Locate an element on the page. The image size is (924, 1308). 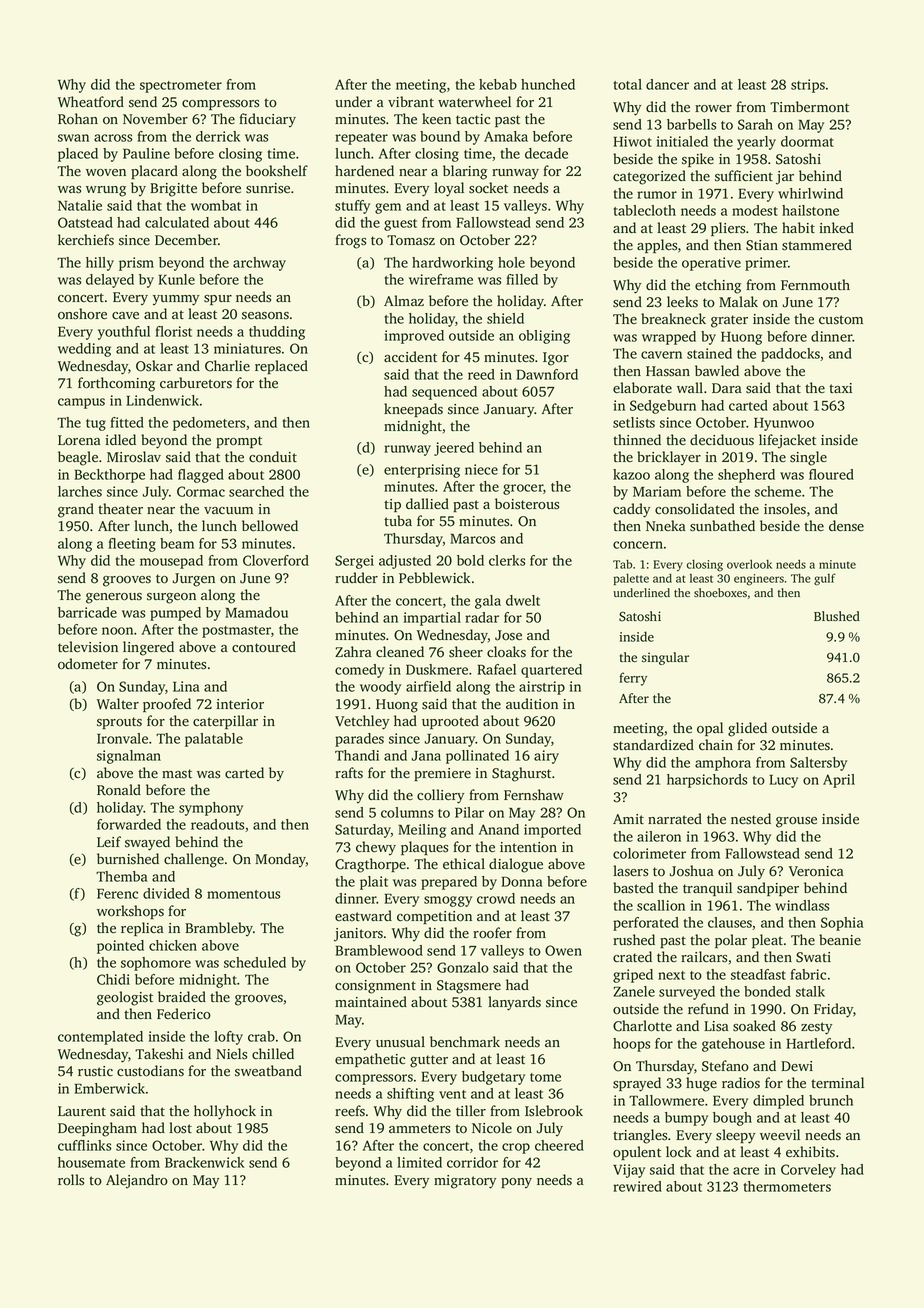
Friday is located at coordinates (833, 1010).
